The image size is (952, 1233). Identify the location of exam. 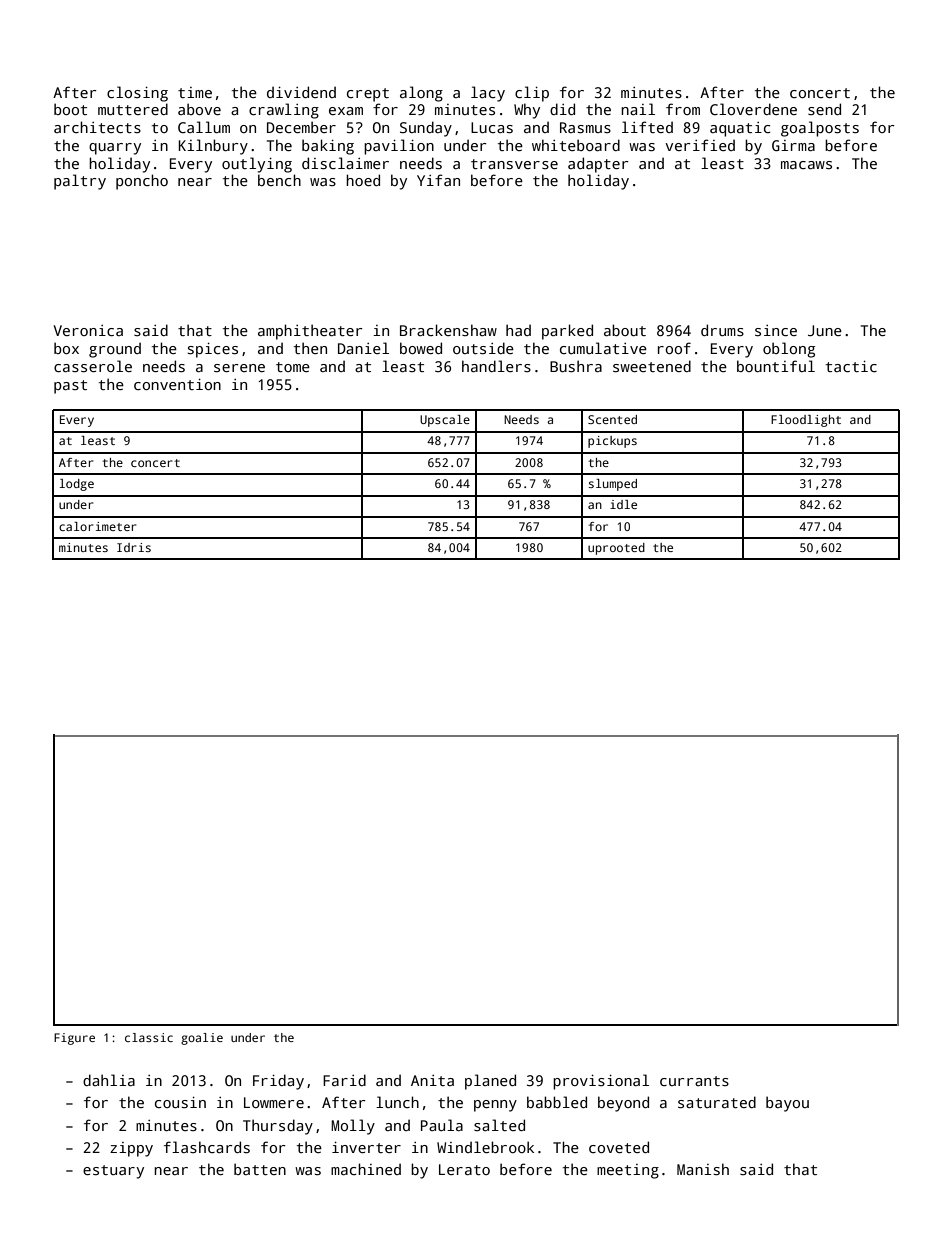
(346, 111).
